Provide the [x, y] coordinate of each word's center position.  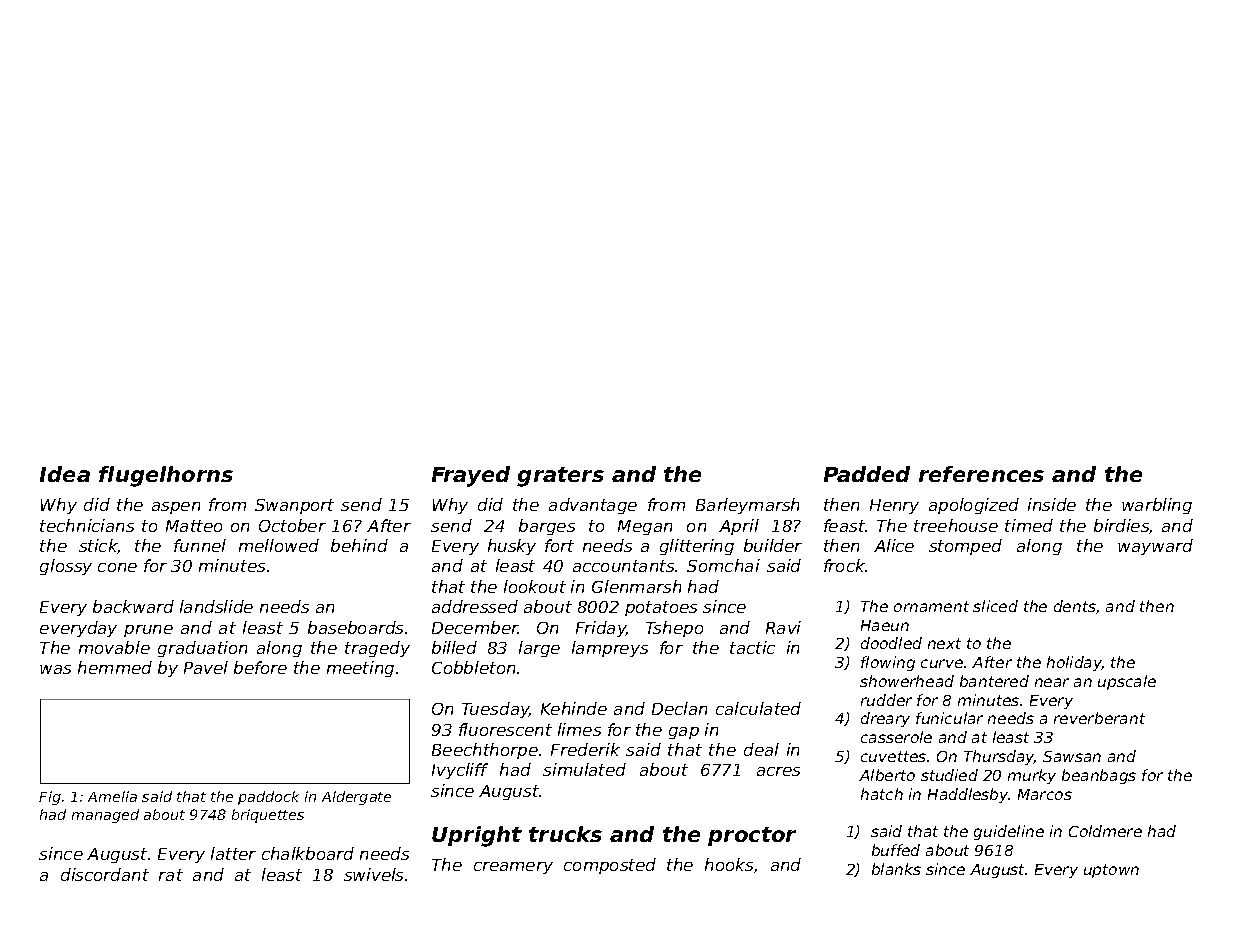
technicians [87, 525]
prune [148, 631]
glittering [697, 547]
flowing [888, 663]
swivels [373, 874]
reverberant [1099, 718]
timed [1029, 525]
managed [105, 816]
